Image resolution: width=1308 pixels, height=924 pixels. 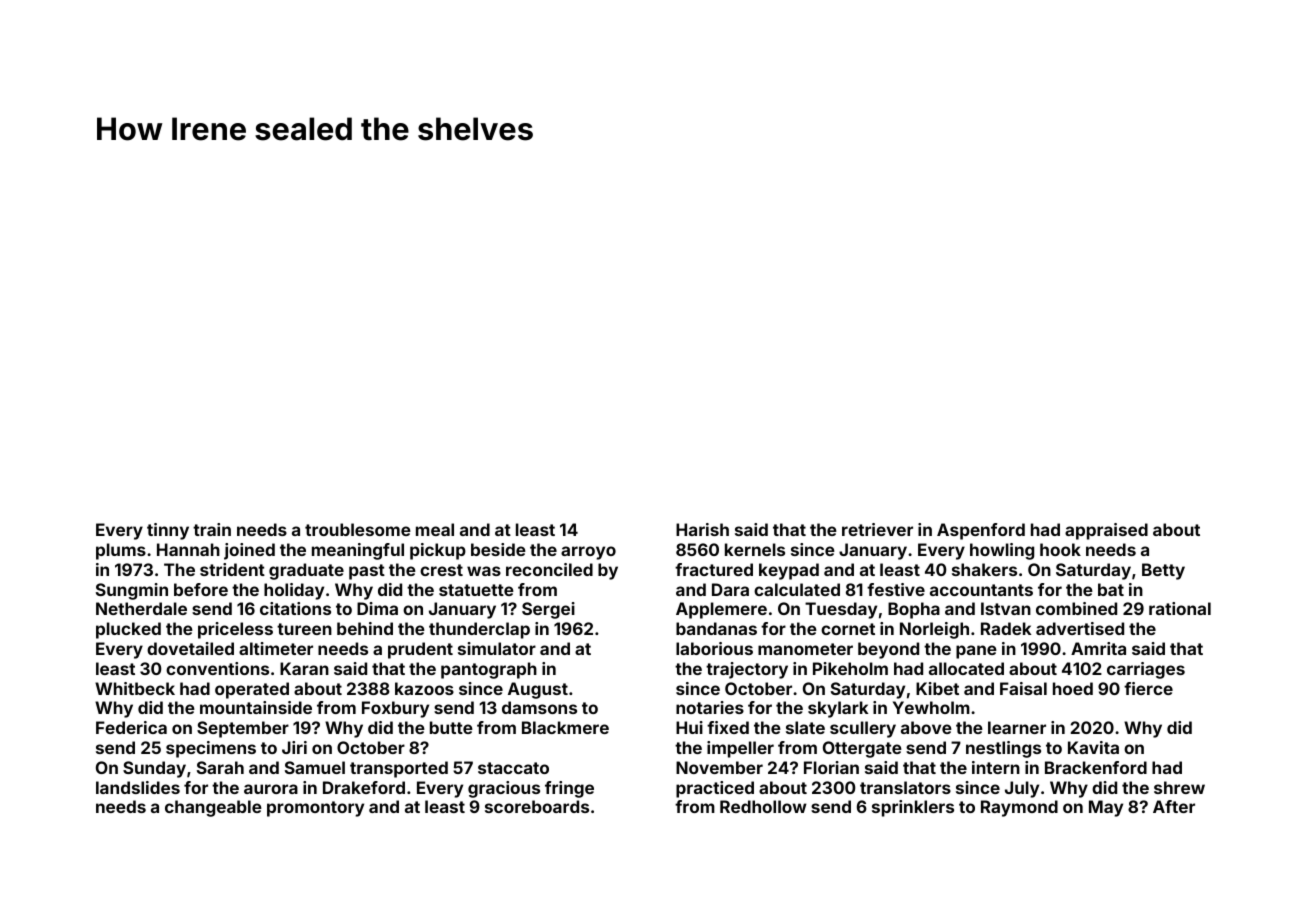 What do you see at coordinates (190, 648) in the image?
I see `dovetailed` at bounding box center [190, 648].
